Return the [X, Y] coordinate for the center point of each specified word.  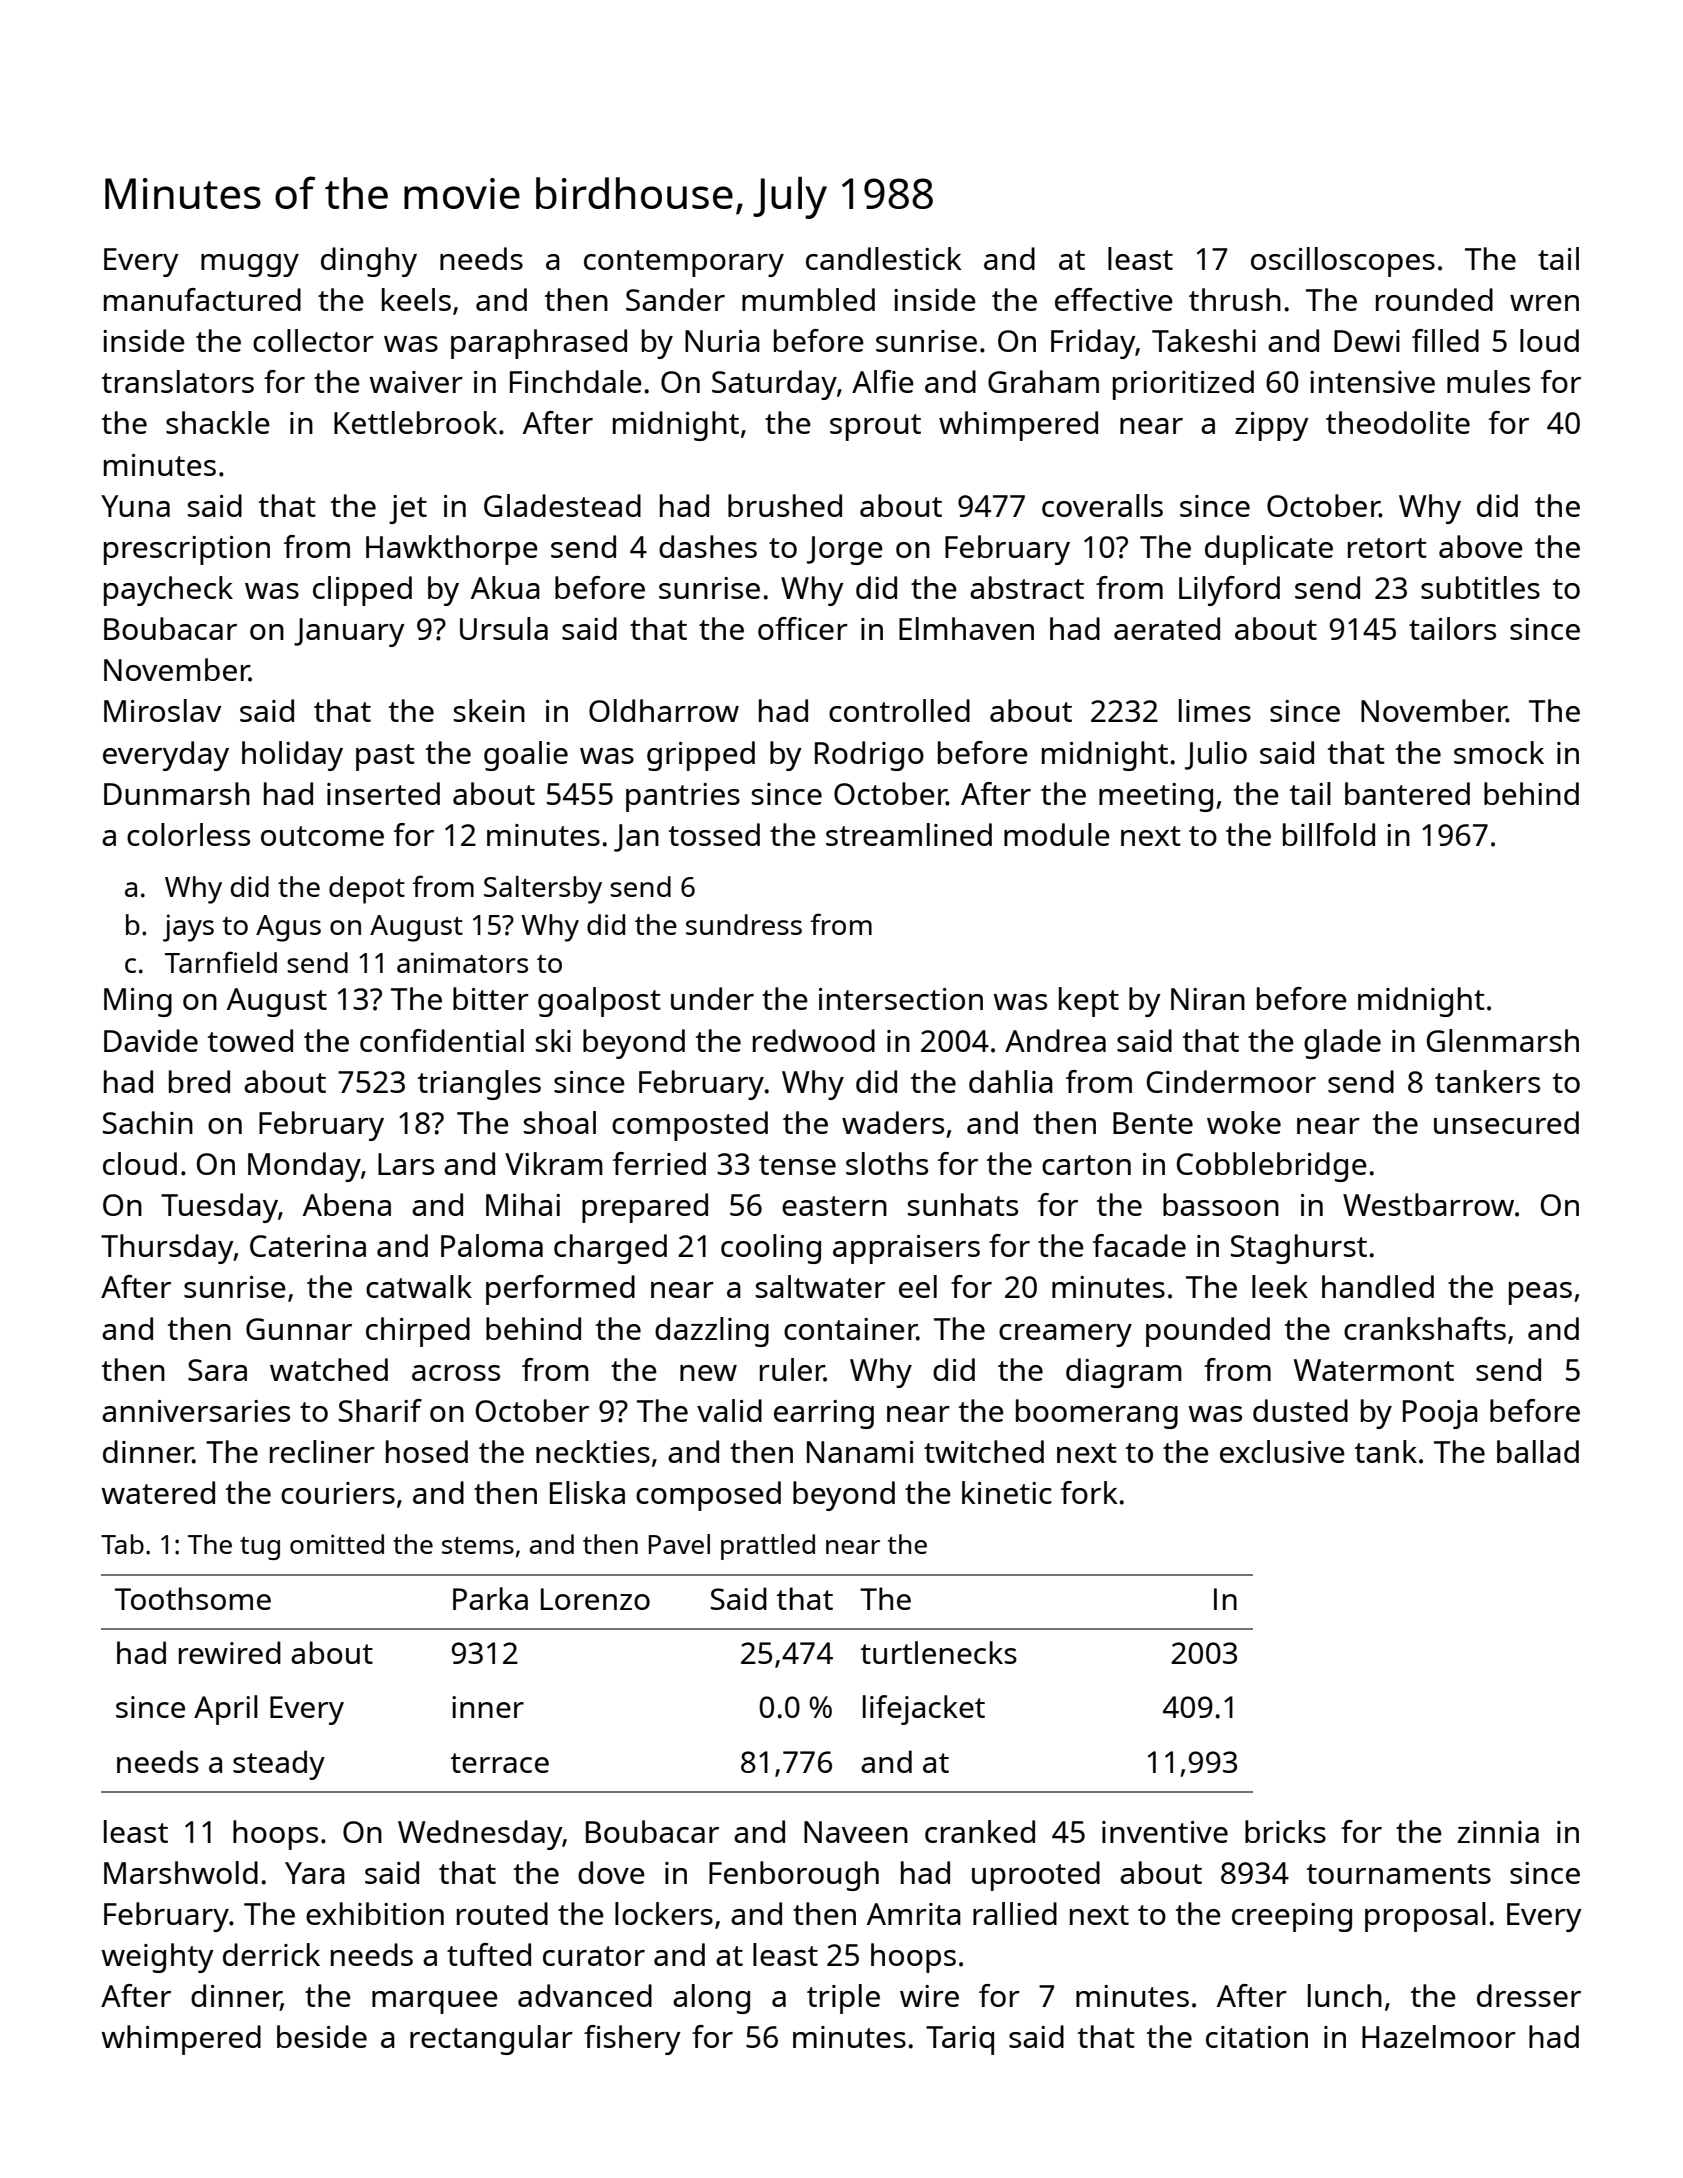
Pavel [679, 1544]
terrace [499, 1763]
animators [462, 962]
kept [1089, 1002]
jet [408, 509]
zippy [1272, 426]
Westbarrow [1428, 1204]
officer [803, 628]
